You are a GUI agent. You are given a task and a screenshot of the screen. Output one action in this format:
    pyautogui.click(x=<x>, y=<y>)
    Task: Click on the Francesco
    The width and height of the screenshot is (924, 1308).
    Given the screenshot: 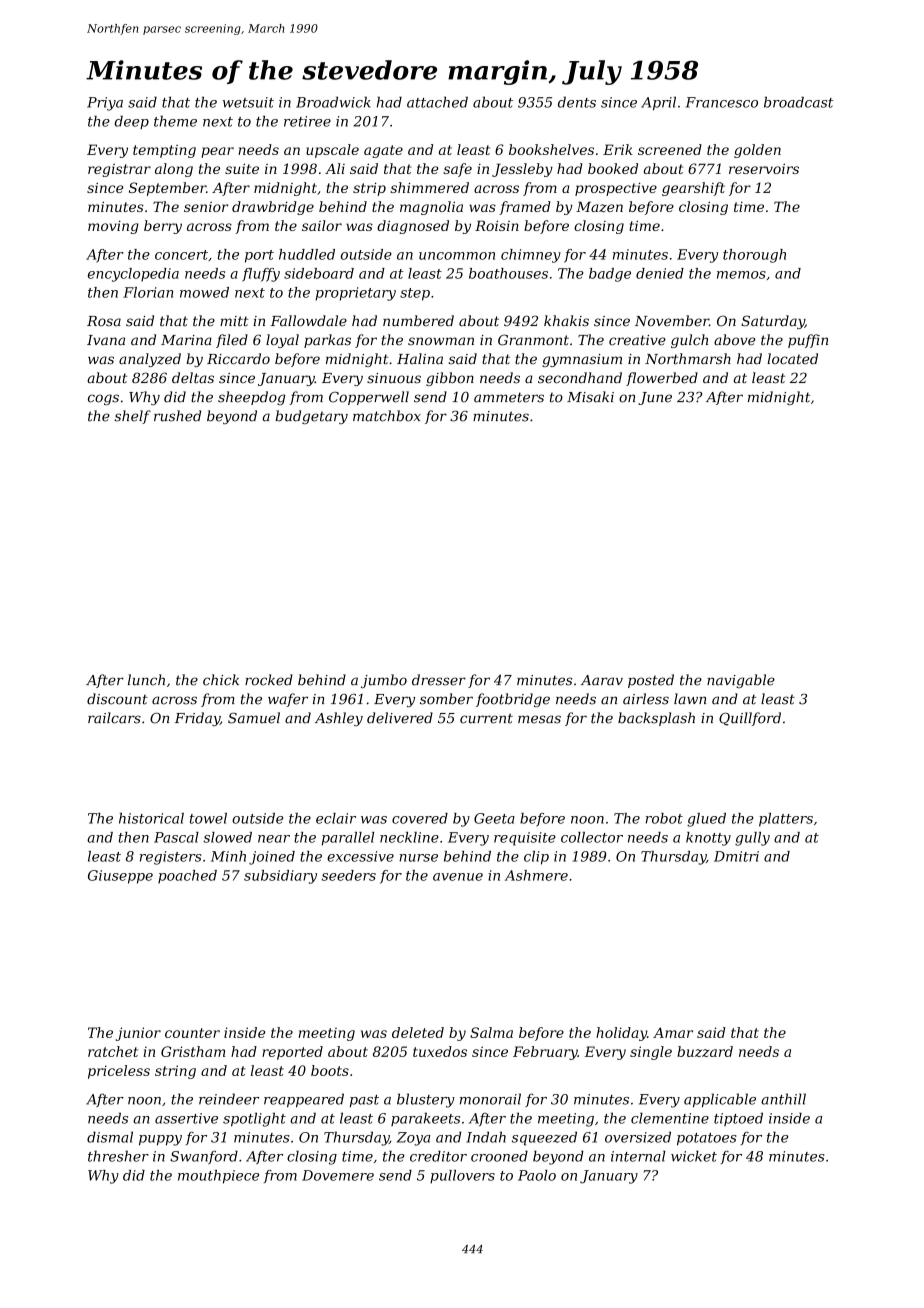 What is the action you would take?
    pyautogui.click(x=722, y=102)
